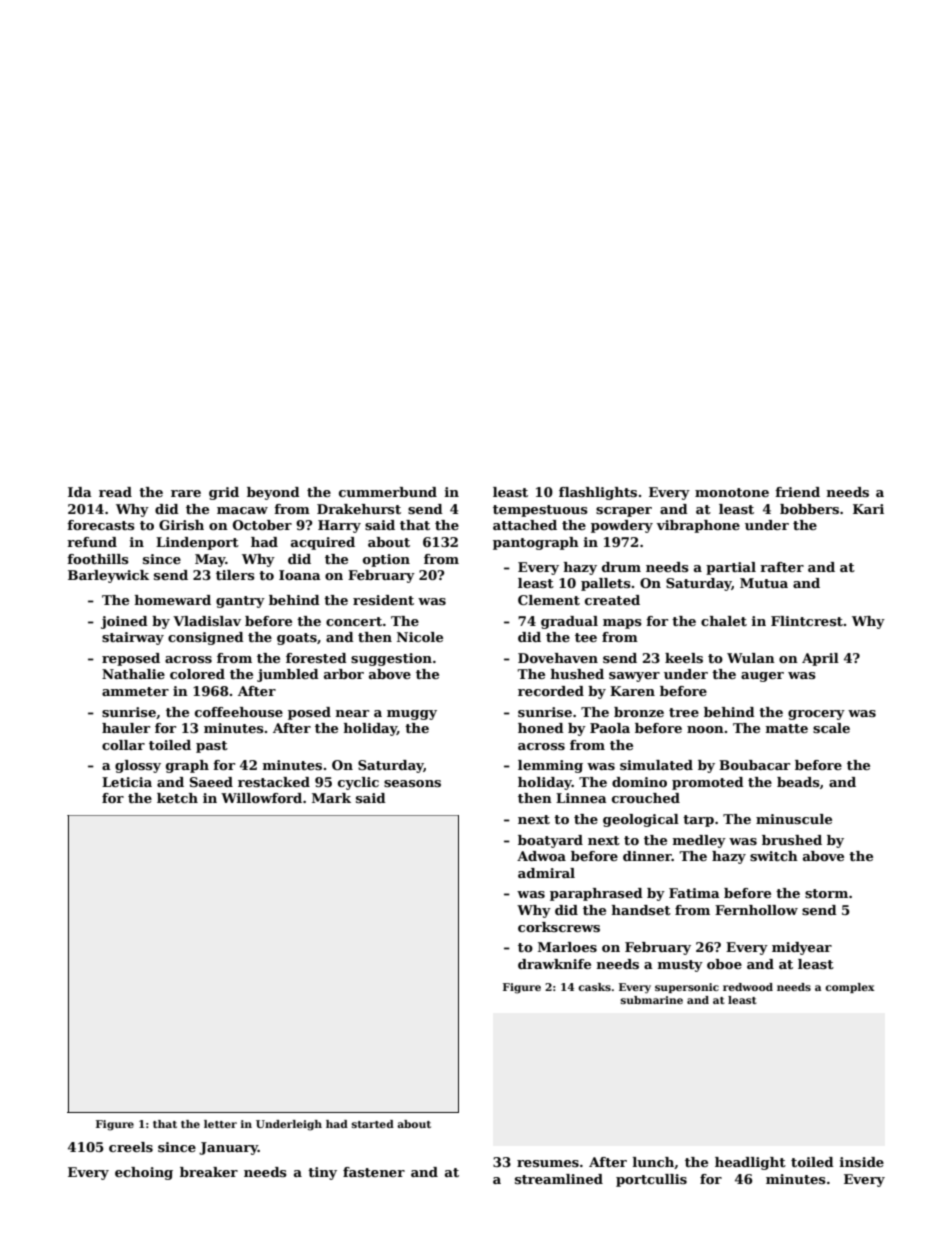  I want to click on creels, so click(131, 1147).
